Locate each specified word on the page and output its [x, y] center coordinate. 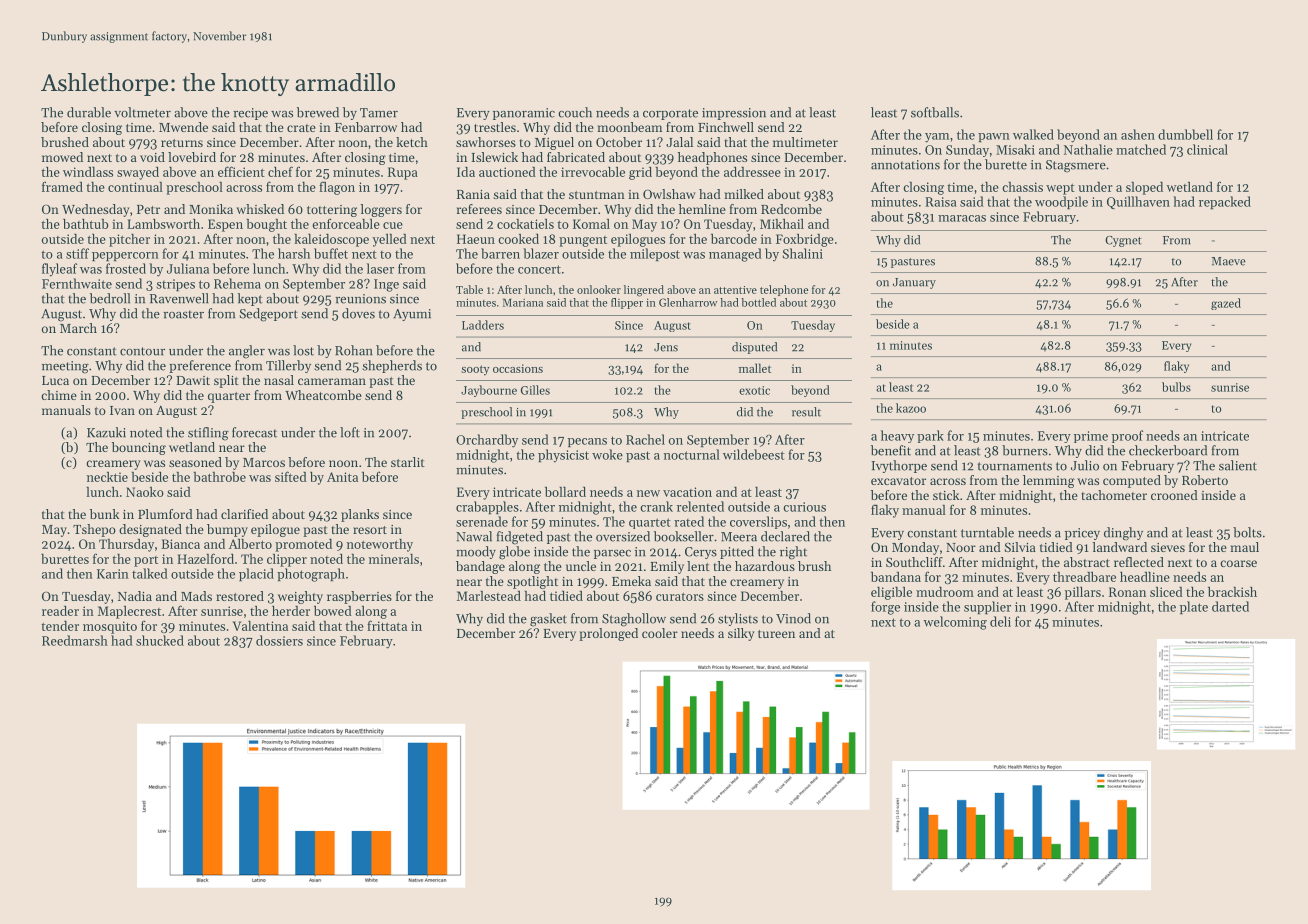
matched [1141, 149]
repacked [1225, 202]
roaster [183, 314]
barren [500, 253]
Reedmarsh [75, 640]
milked [744, 194]
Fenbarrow [366, 127]
